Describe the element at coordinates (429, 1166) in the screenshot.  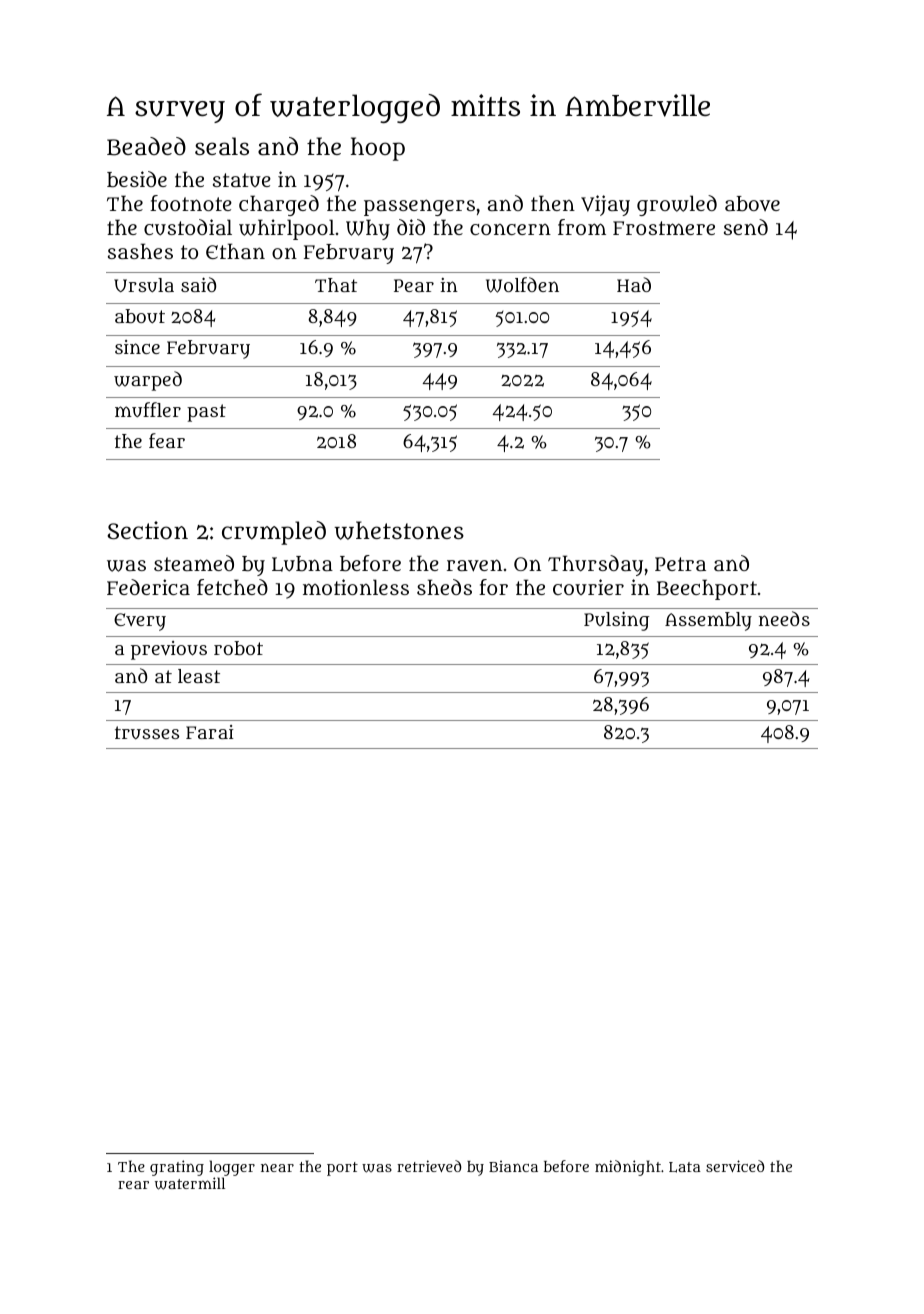
I see `retrieved` at that location.
